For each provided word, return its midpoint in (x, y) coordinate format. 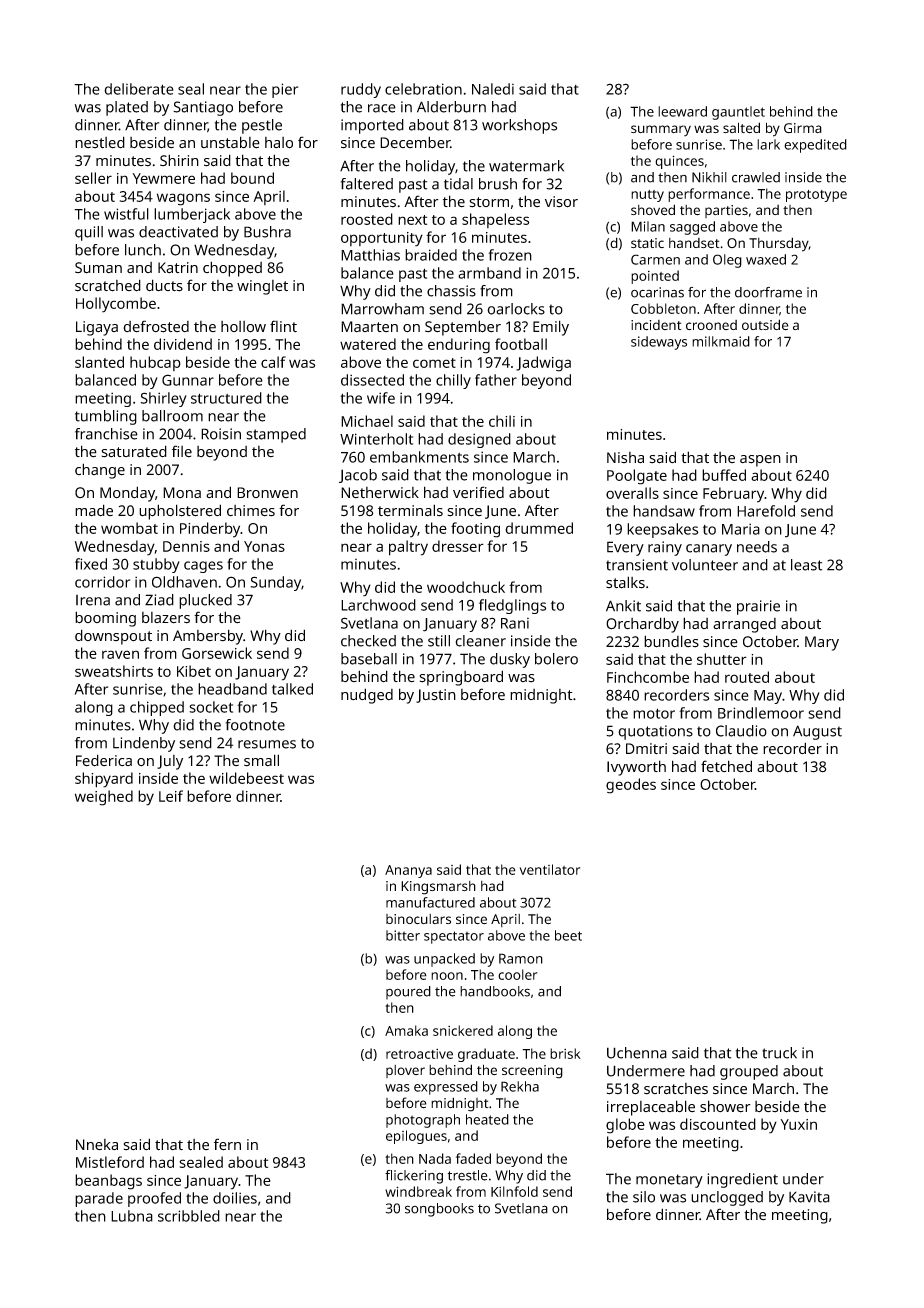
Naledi (493, 89)
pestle (262, 126)
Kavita (809, 1197)
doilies (235, 1198)
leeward (682, 111)
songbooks (439, 1210)
